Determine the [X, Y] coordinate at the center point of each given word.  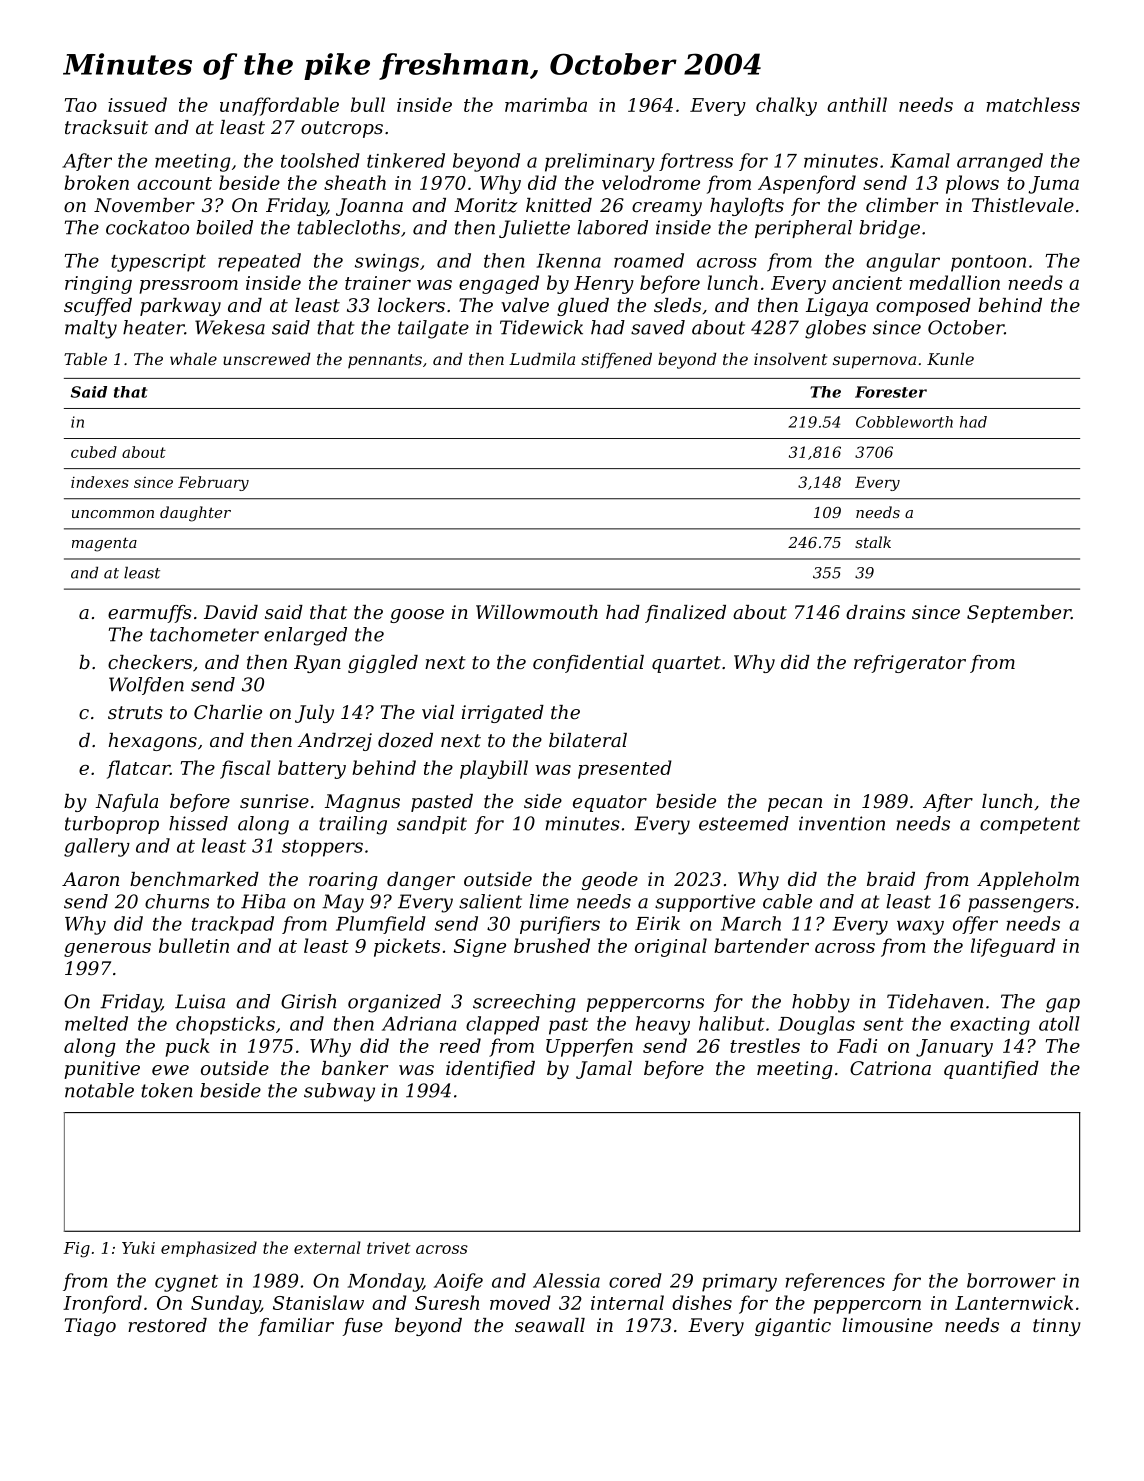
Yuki [138, 1247]
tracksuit [106, 127]
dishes [702, 1302]
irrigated [503, 714]
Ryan [317, 664]
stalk [873, 542]
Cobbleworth [904, 422]
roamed [649, 260]
